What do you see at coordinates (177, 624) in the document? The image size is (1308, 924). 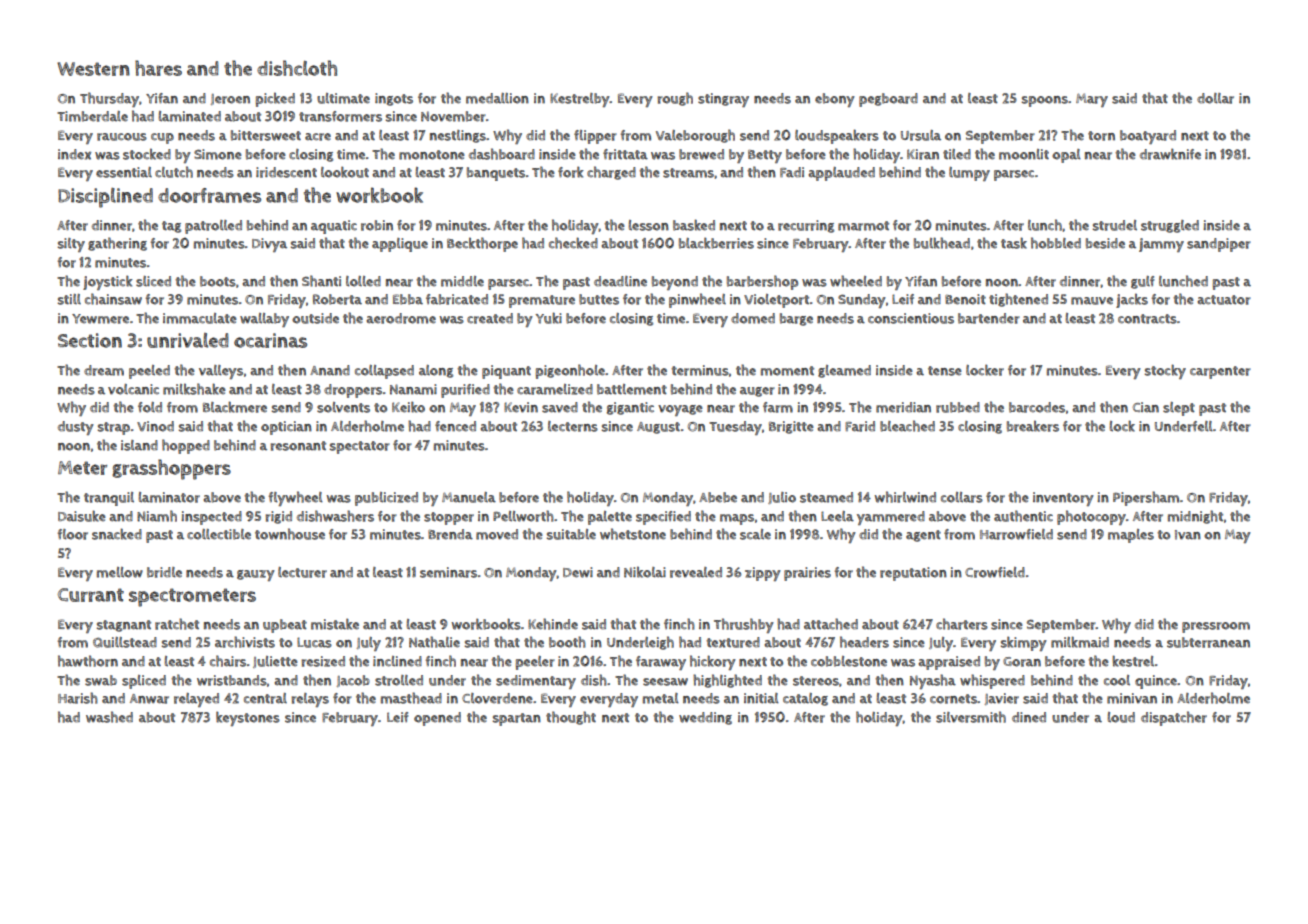 I see `ratchet` at bounding box center [177, 624].
